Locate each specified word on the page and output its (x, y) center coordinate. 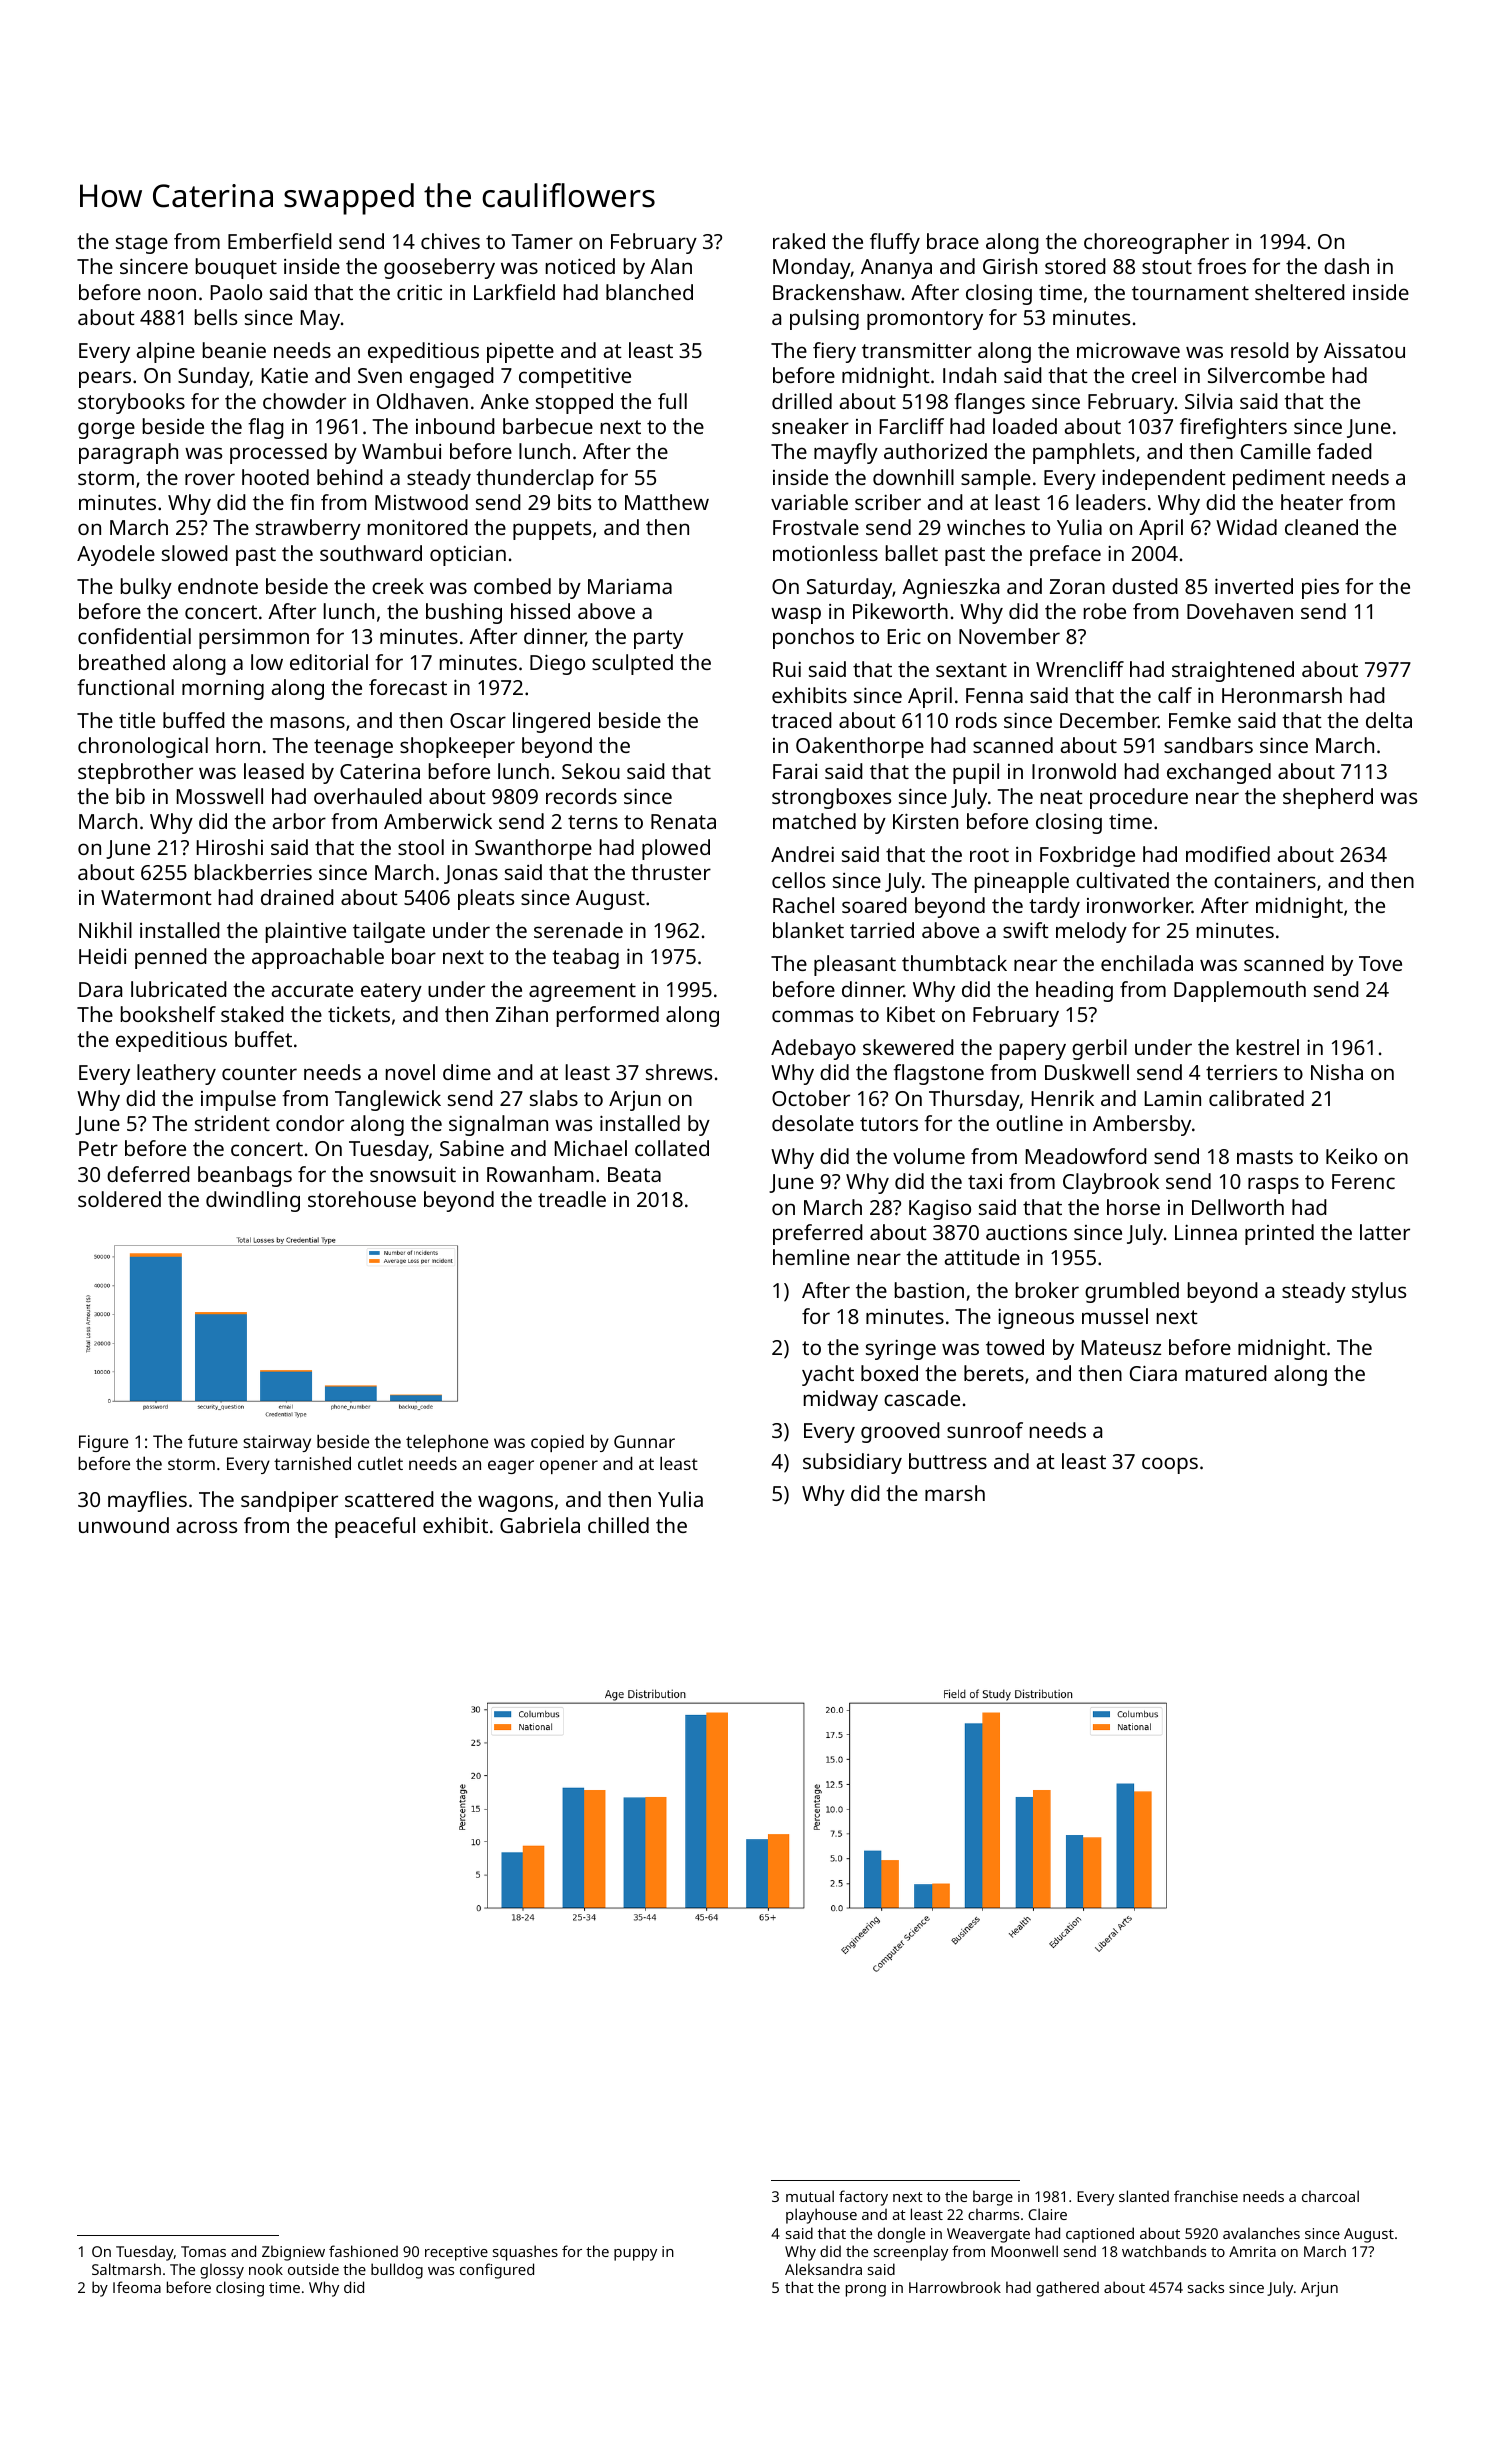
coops (1170, 1465)
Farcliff (912, 426)
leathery (176, 1074)
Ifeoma (137, 2287)
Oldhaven (422, 401)
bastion (929, 1290)
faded (1344, 451)
